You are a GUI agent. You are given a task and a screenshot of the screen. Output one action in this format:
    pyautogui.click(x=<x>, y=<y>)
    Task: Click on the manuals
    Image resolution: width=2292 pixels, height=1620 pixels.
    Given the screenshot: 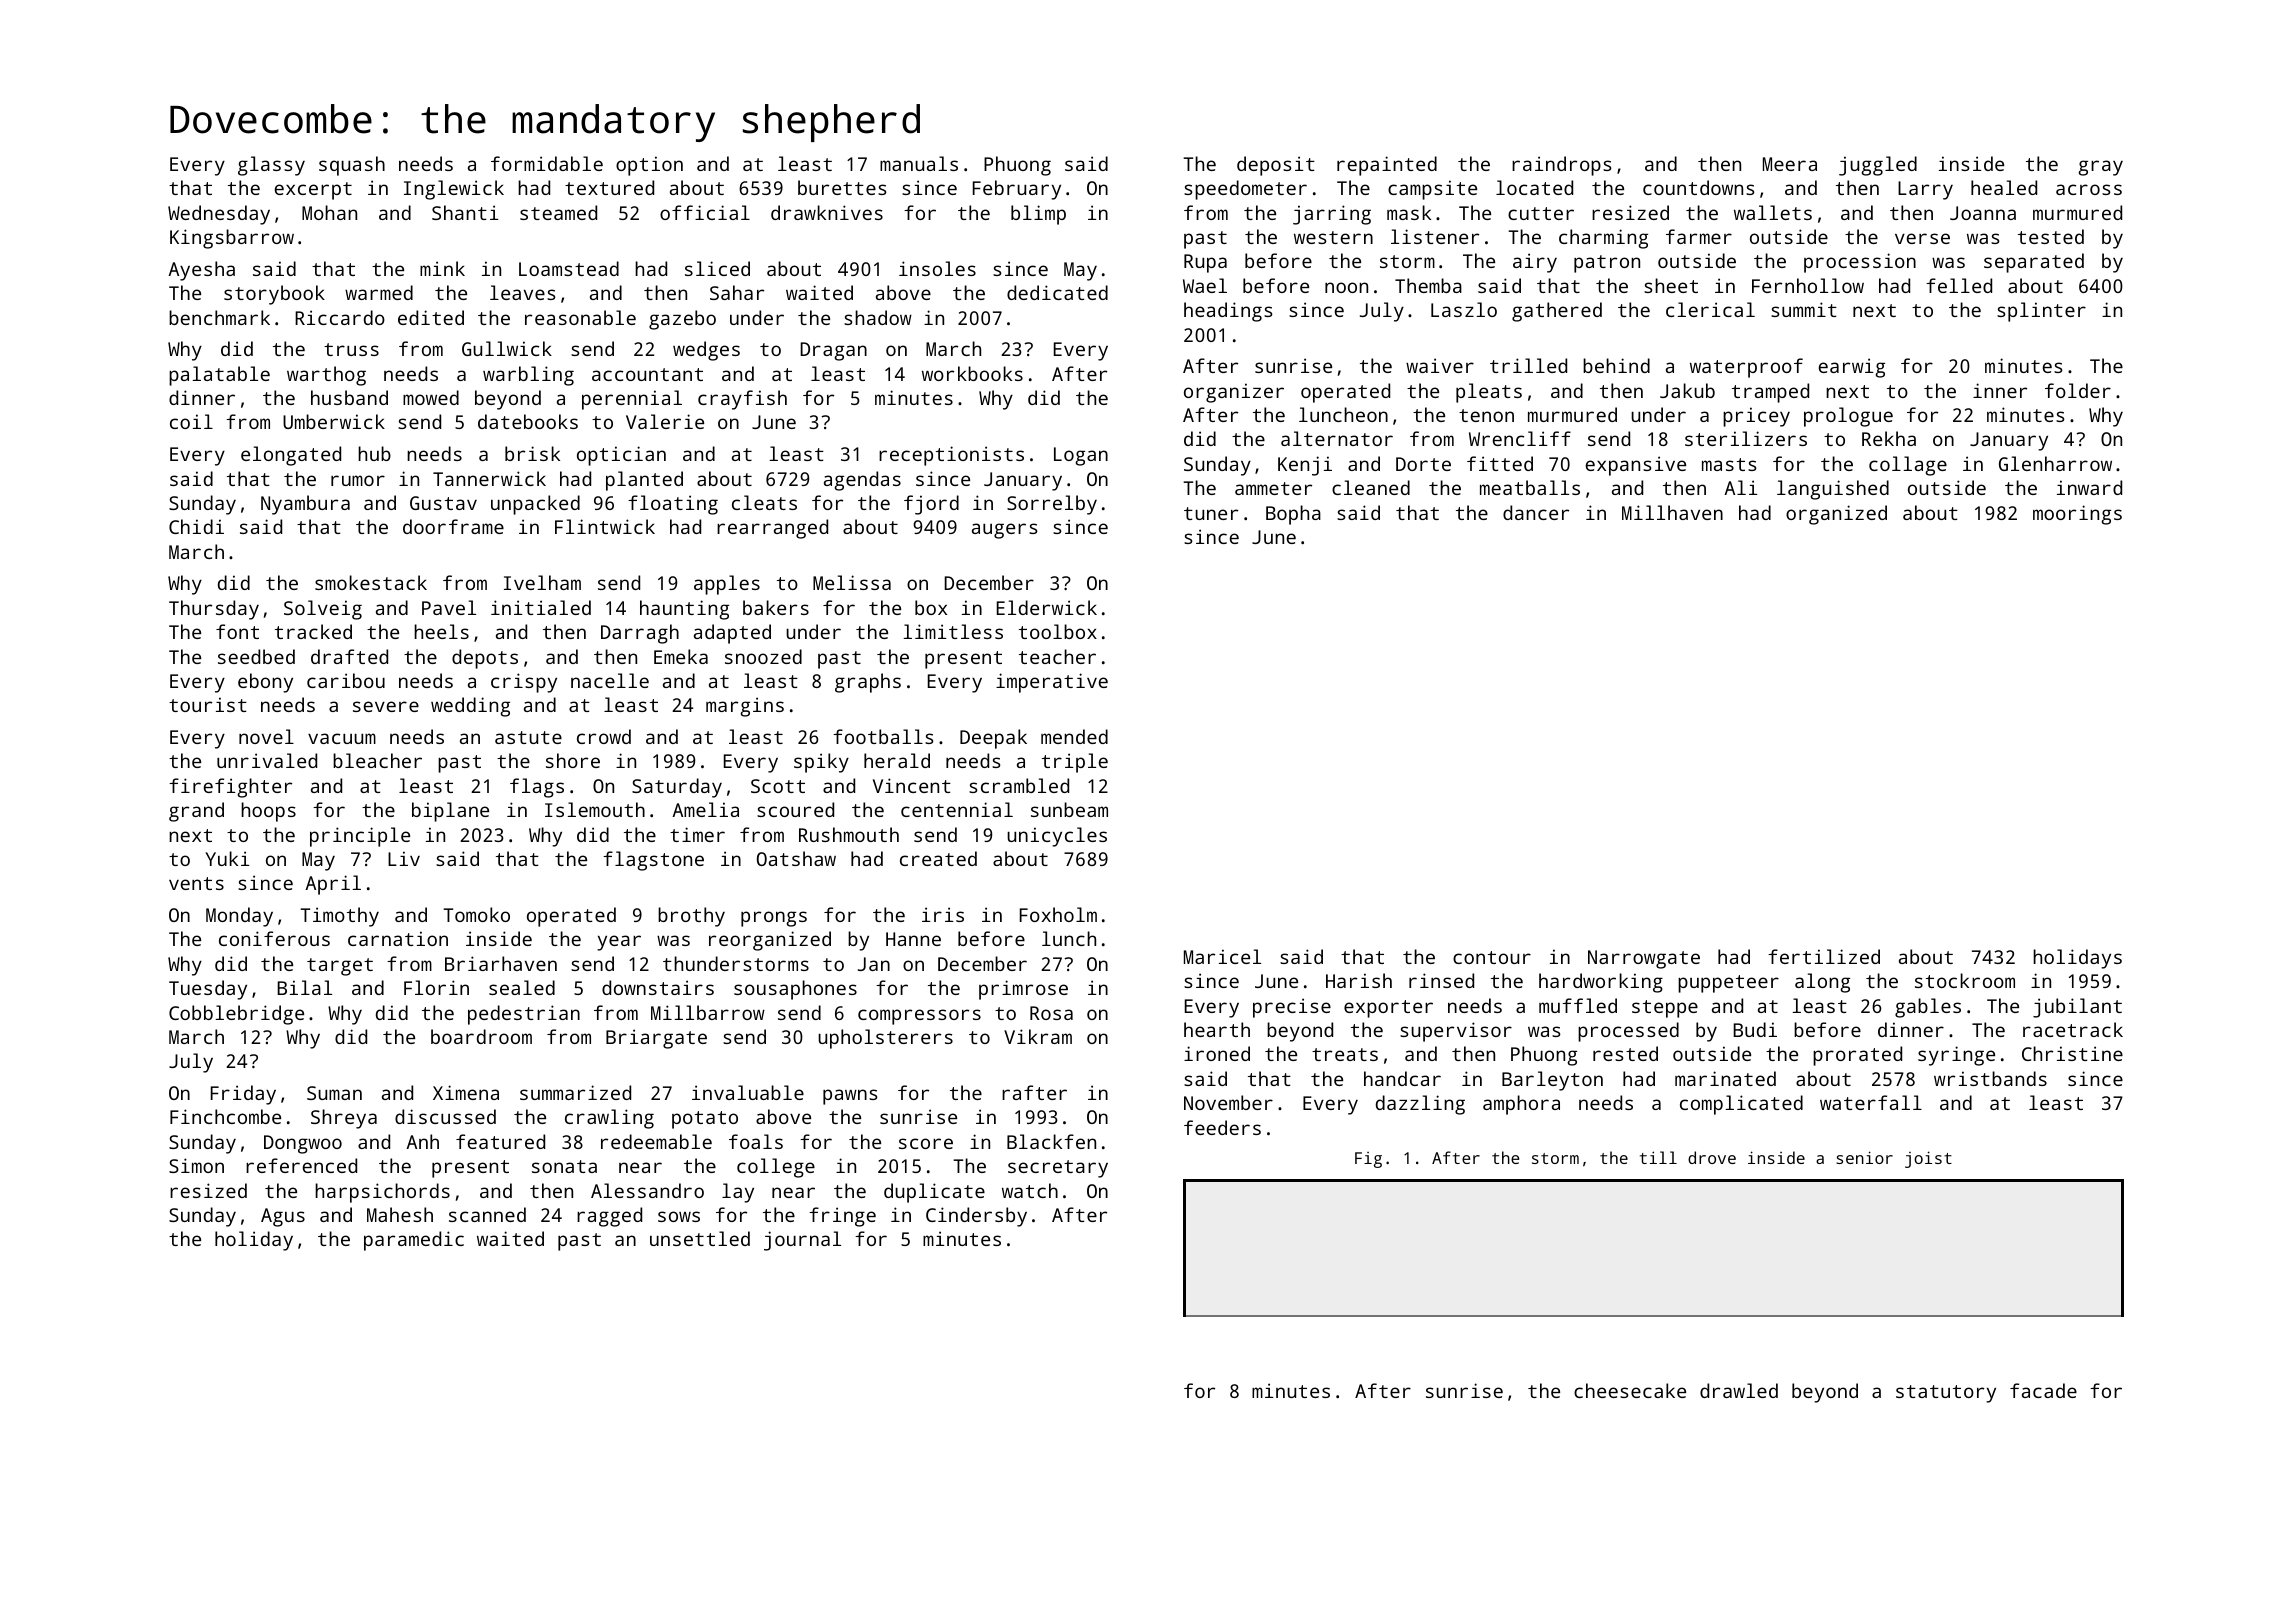 What is the action you would take?
    pyautogui.click(x=919, y=163)
